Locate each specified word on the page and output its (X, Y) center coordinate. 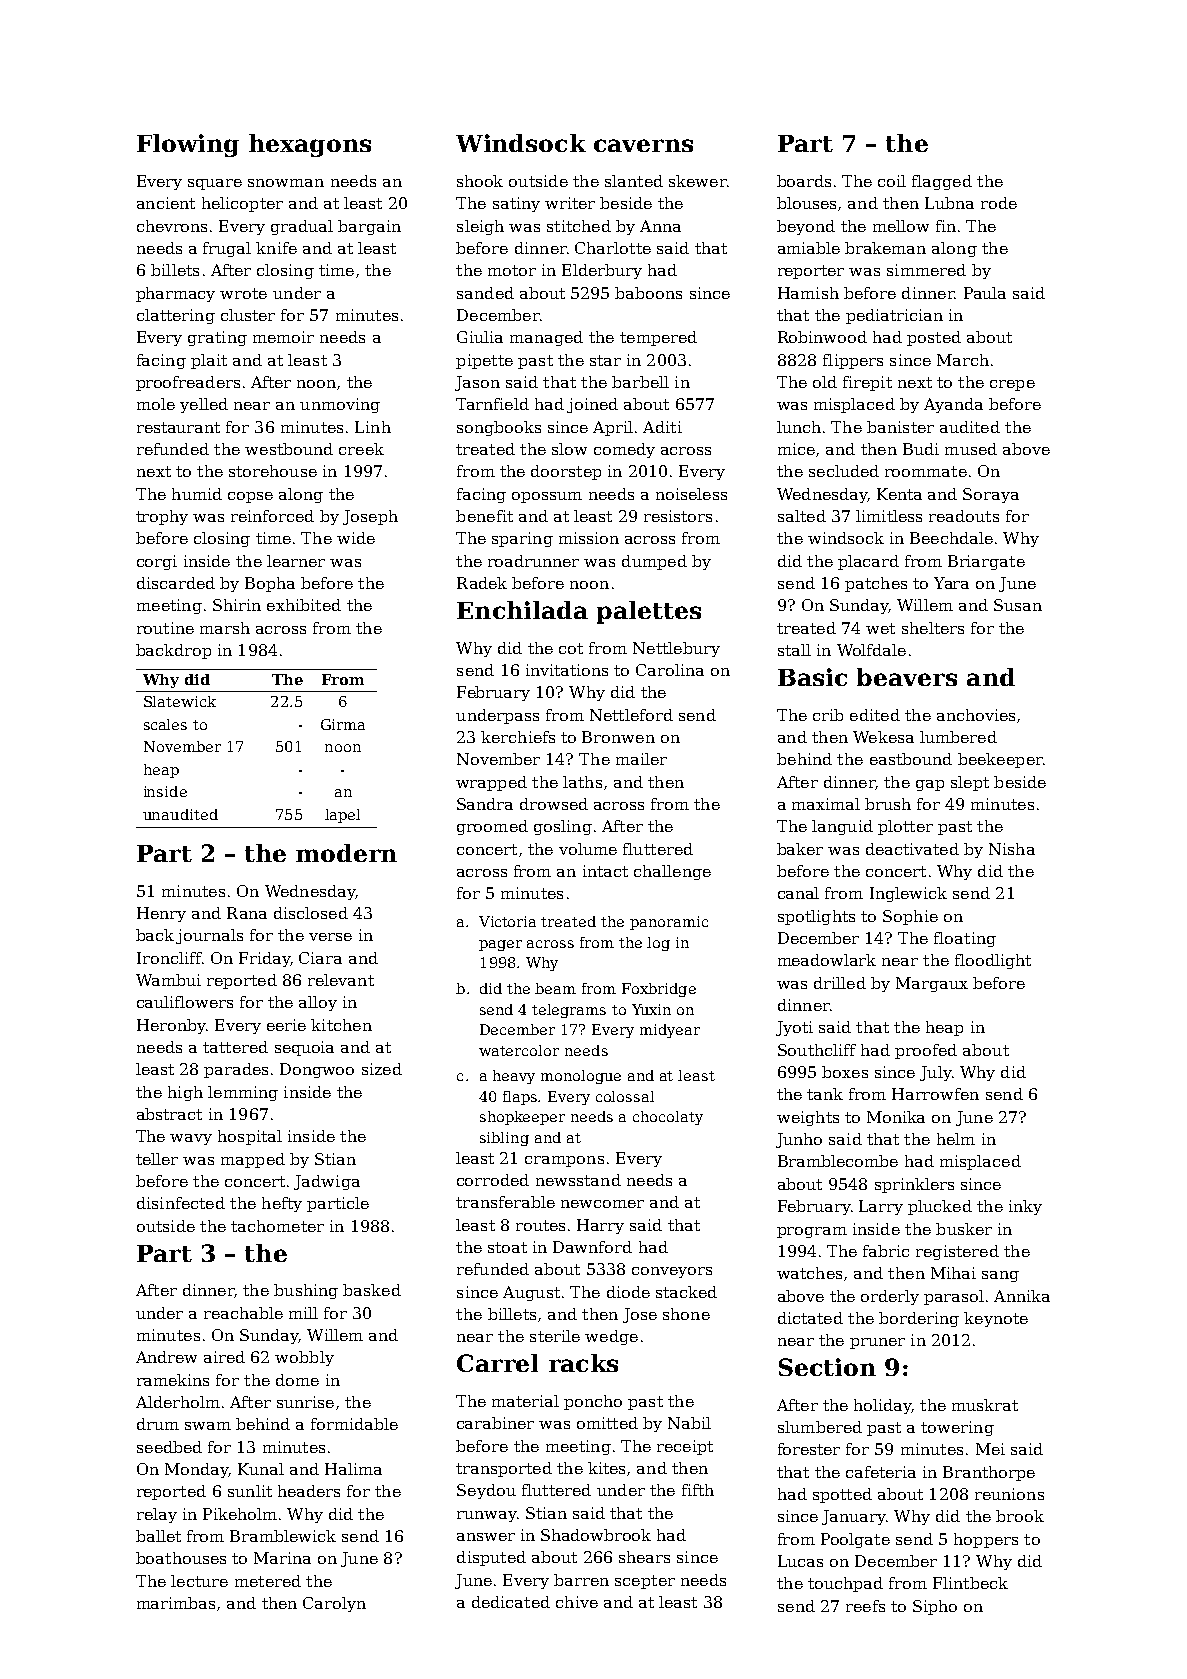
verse (330, 937)
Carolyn (334, 1604)
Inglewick (908, 894)
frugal (227, 249)
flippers (853, 361)
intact (605, 871)
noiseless (691, 494)
